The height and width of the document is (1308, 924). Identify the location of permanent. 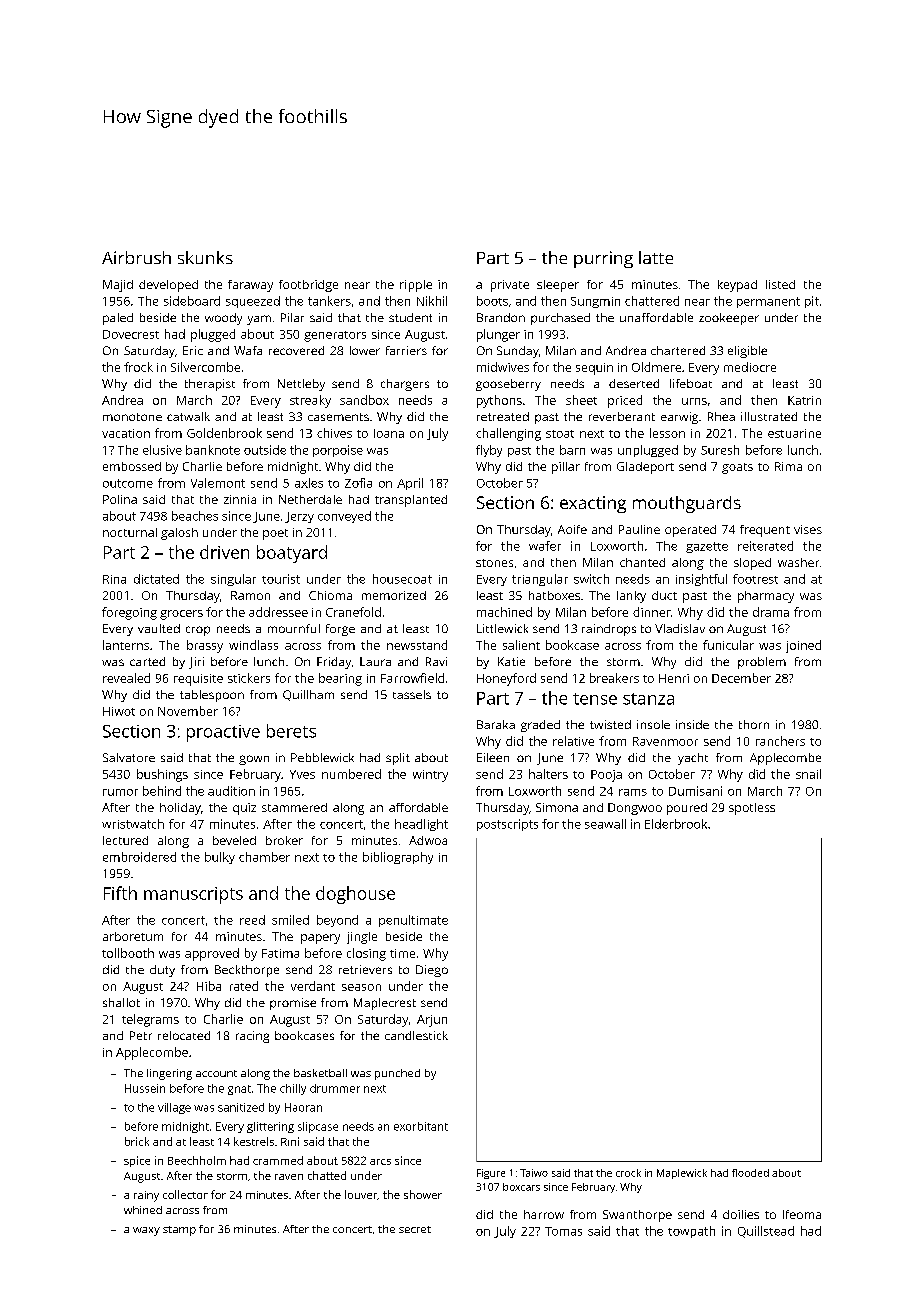
(768, 302).
